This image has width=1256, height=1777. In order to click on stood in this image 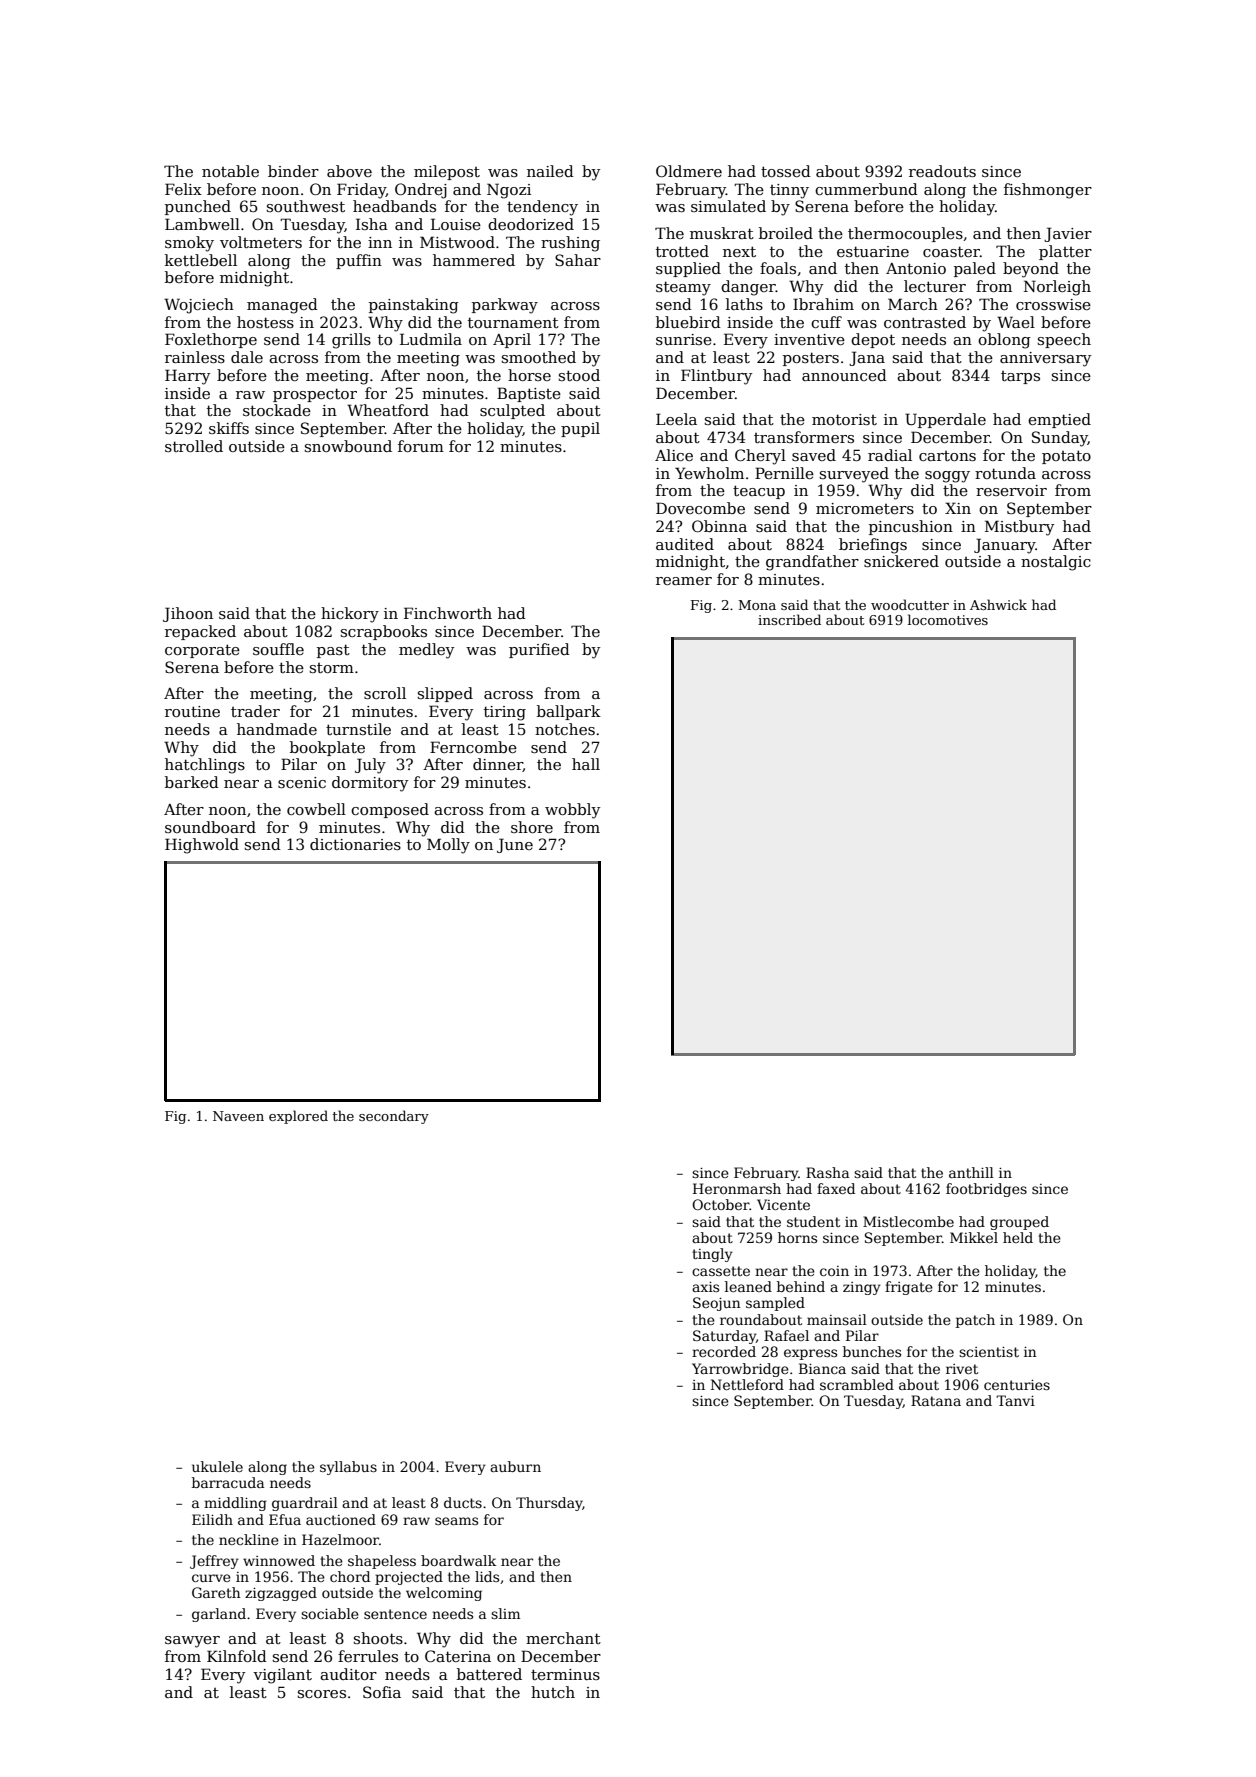, I will do `click(579, 375)`.
